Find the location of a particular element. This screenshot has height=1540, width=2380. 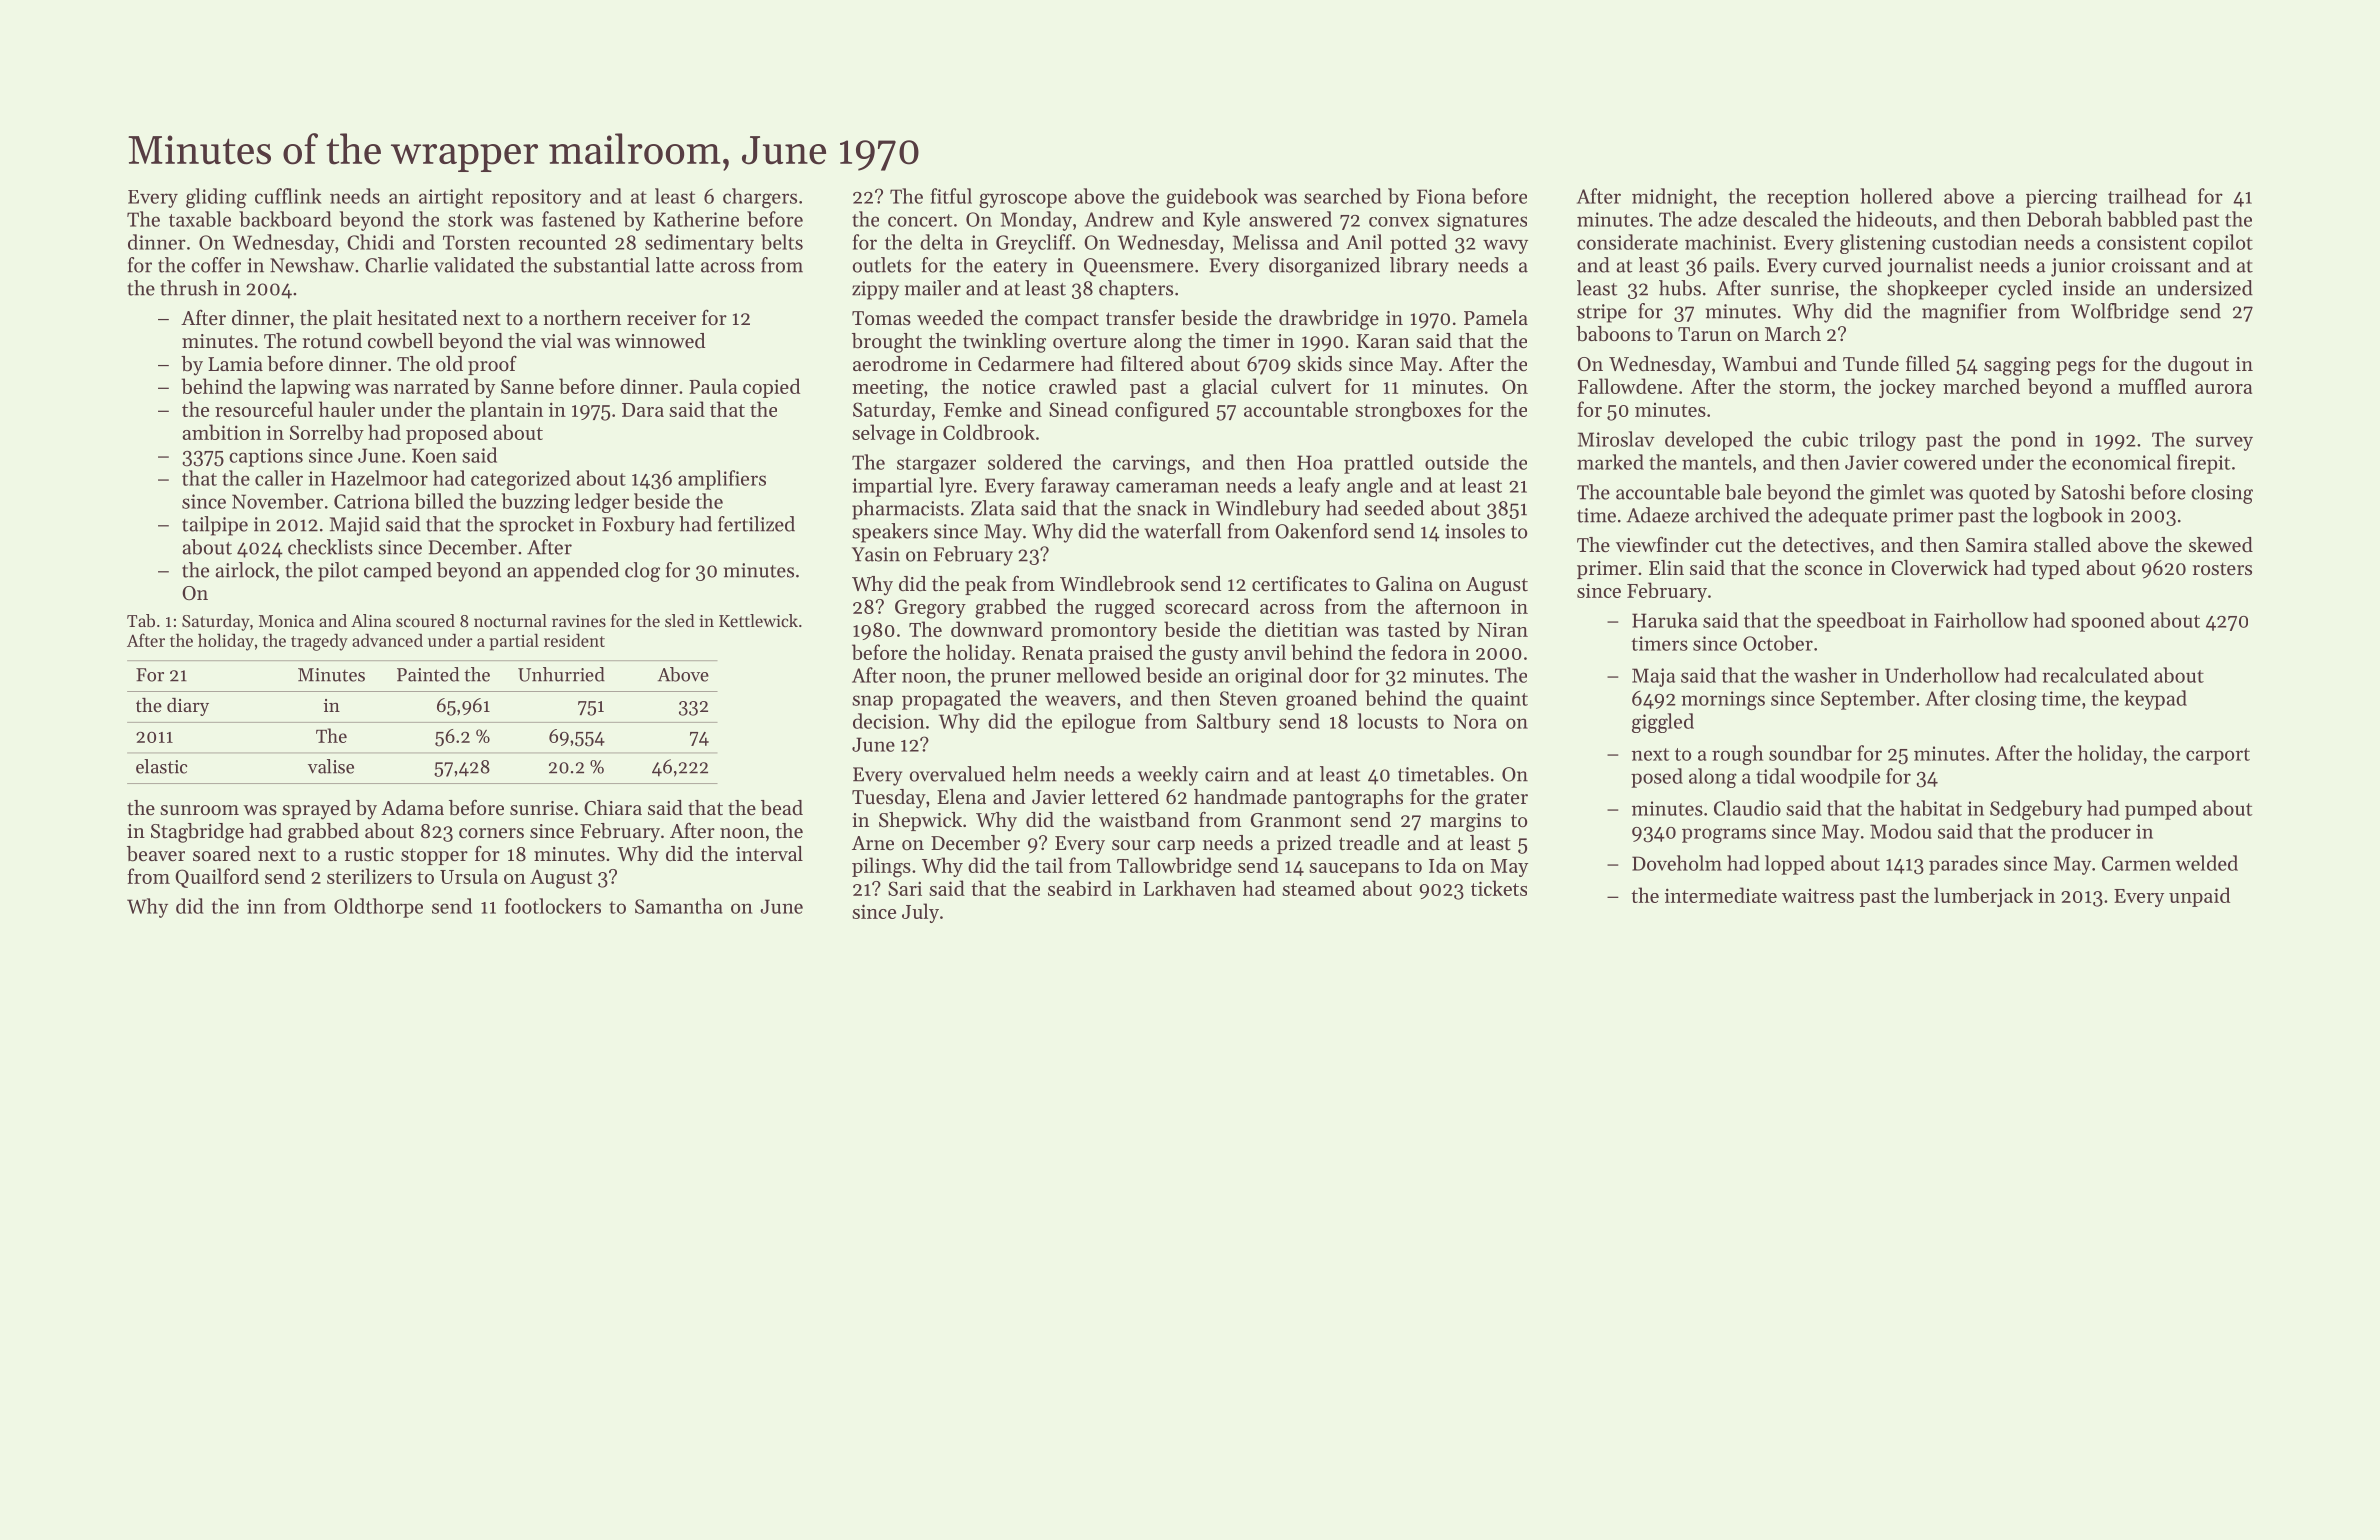

Kyle is located at coordinates (1221, 221).
